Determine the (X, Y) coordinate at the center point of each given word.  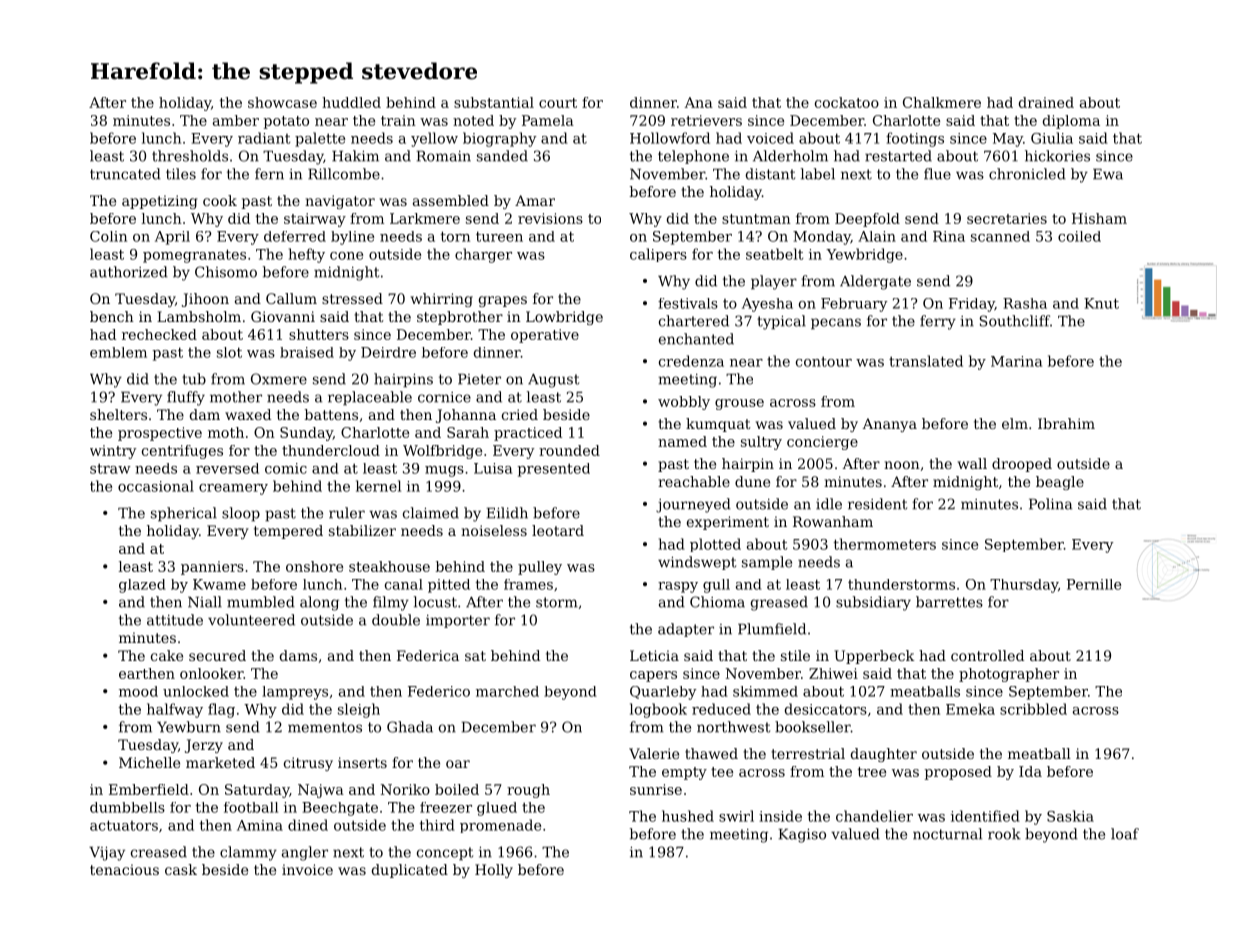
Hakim (355, 156)
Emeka (970, 709)
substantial (494, 102)
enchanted (696, 339)
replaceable (370, 398)
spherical (184, 514)
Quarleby (663, 693)
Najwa (321, 791)
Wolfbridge (442, 452)
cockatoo (847, 102)
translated (926, 361)
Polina (1050, 504)
